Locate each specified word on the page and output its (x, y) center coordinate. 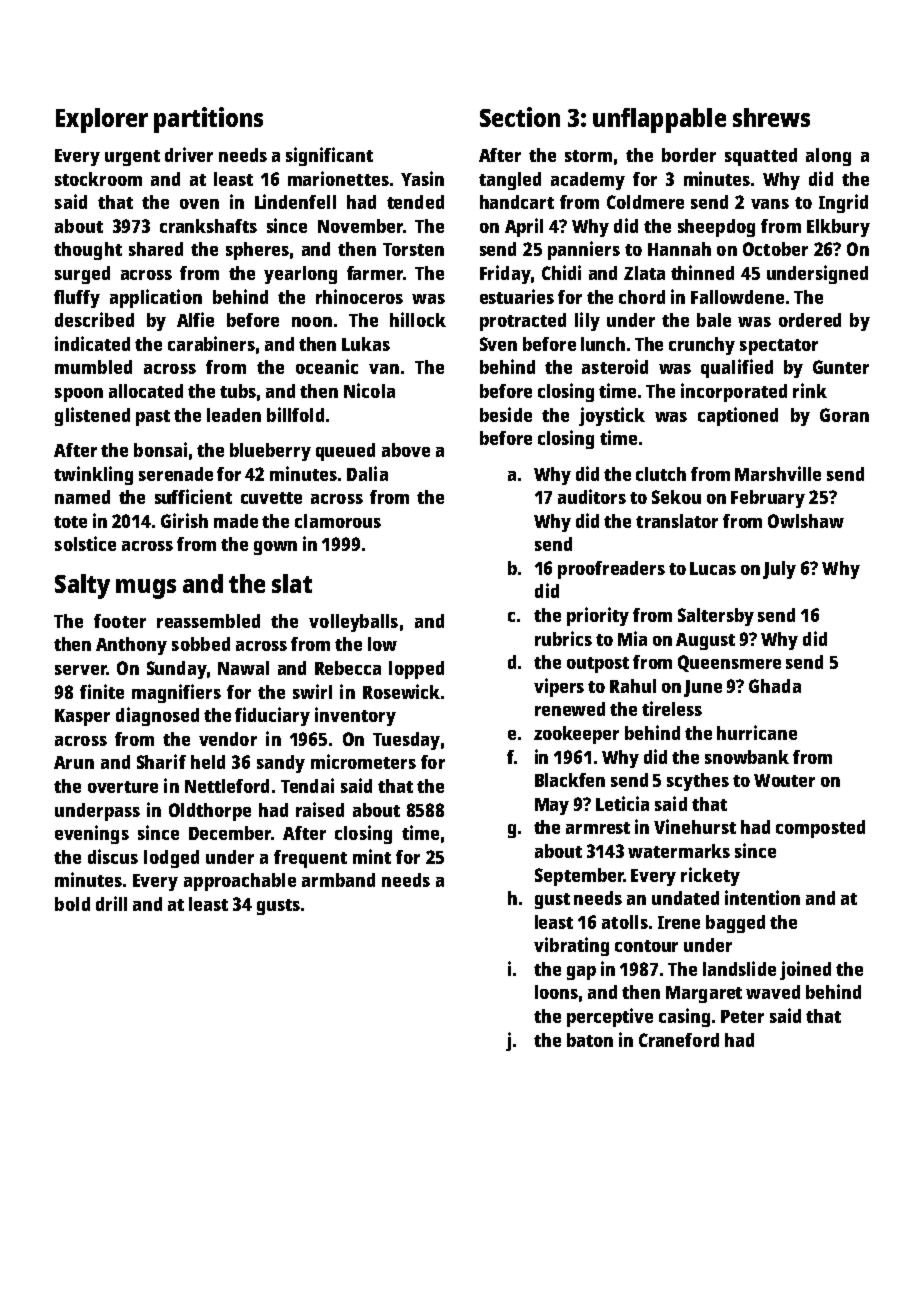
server (80, 670)
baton (590, 1040)
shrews (771, 117)
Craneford (679, 1040)
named (82, 497)
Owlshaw (806, 521)
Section (520, 117)
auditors (592, 496)
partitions (208, 120)
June (703, 688)
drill (111, 903)
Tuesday (406, 741)
